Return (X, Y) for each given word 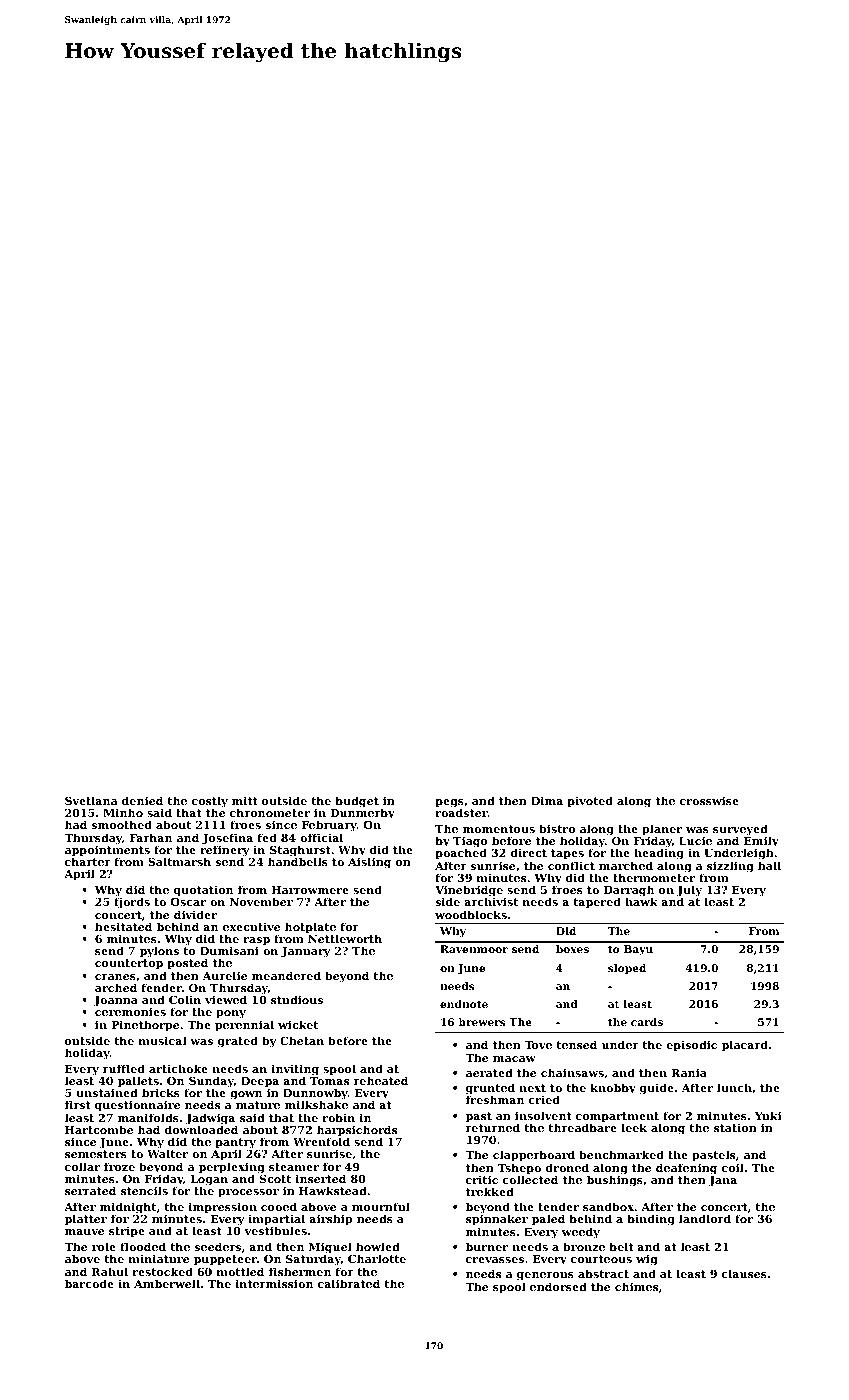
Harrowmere (310, 890)
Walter (167, 1154)
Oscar (188, 902)
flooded (143, 1246)
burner (487, 1246)
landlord (705, 1218)
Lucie (695, 840)
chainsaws (572, 1072)
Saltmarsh (179, 861)
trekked (490, 1191)
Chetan (302, 1040)
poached (461, 854)
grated (238, 1042)
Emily (761, 843)
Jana (723, 1181)
